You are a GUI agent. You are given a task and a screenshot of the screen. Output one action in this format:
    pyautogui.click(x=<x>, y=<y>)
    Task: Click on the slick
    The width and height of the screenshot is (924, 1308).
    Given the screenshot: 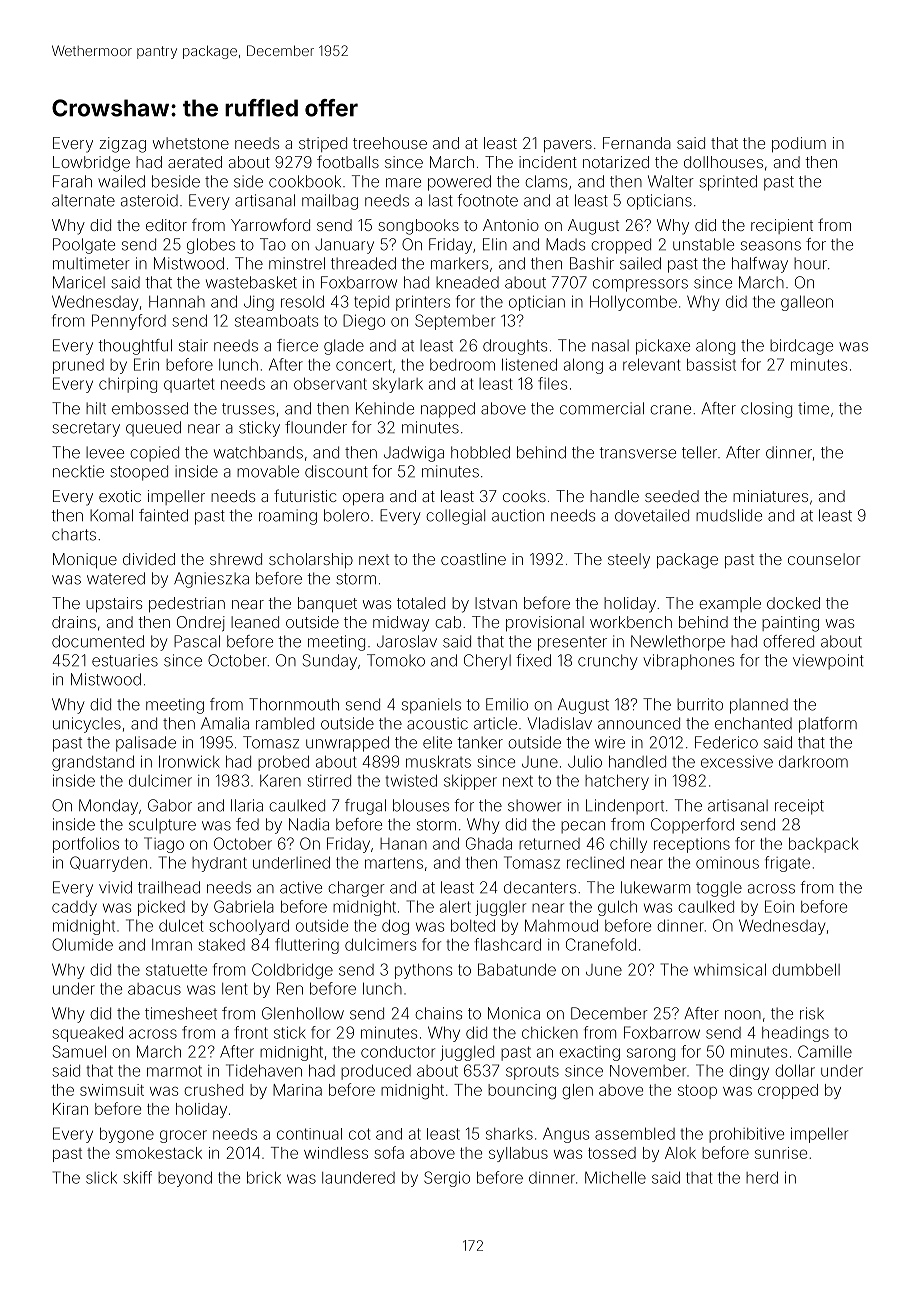 What is the action you would take?
    pyautogui.click(x=101, y=1177)
